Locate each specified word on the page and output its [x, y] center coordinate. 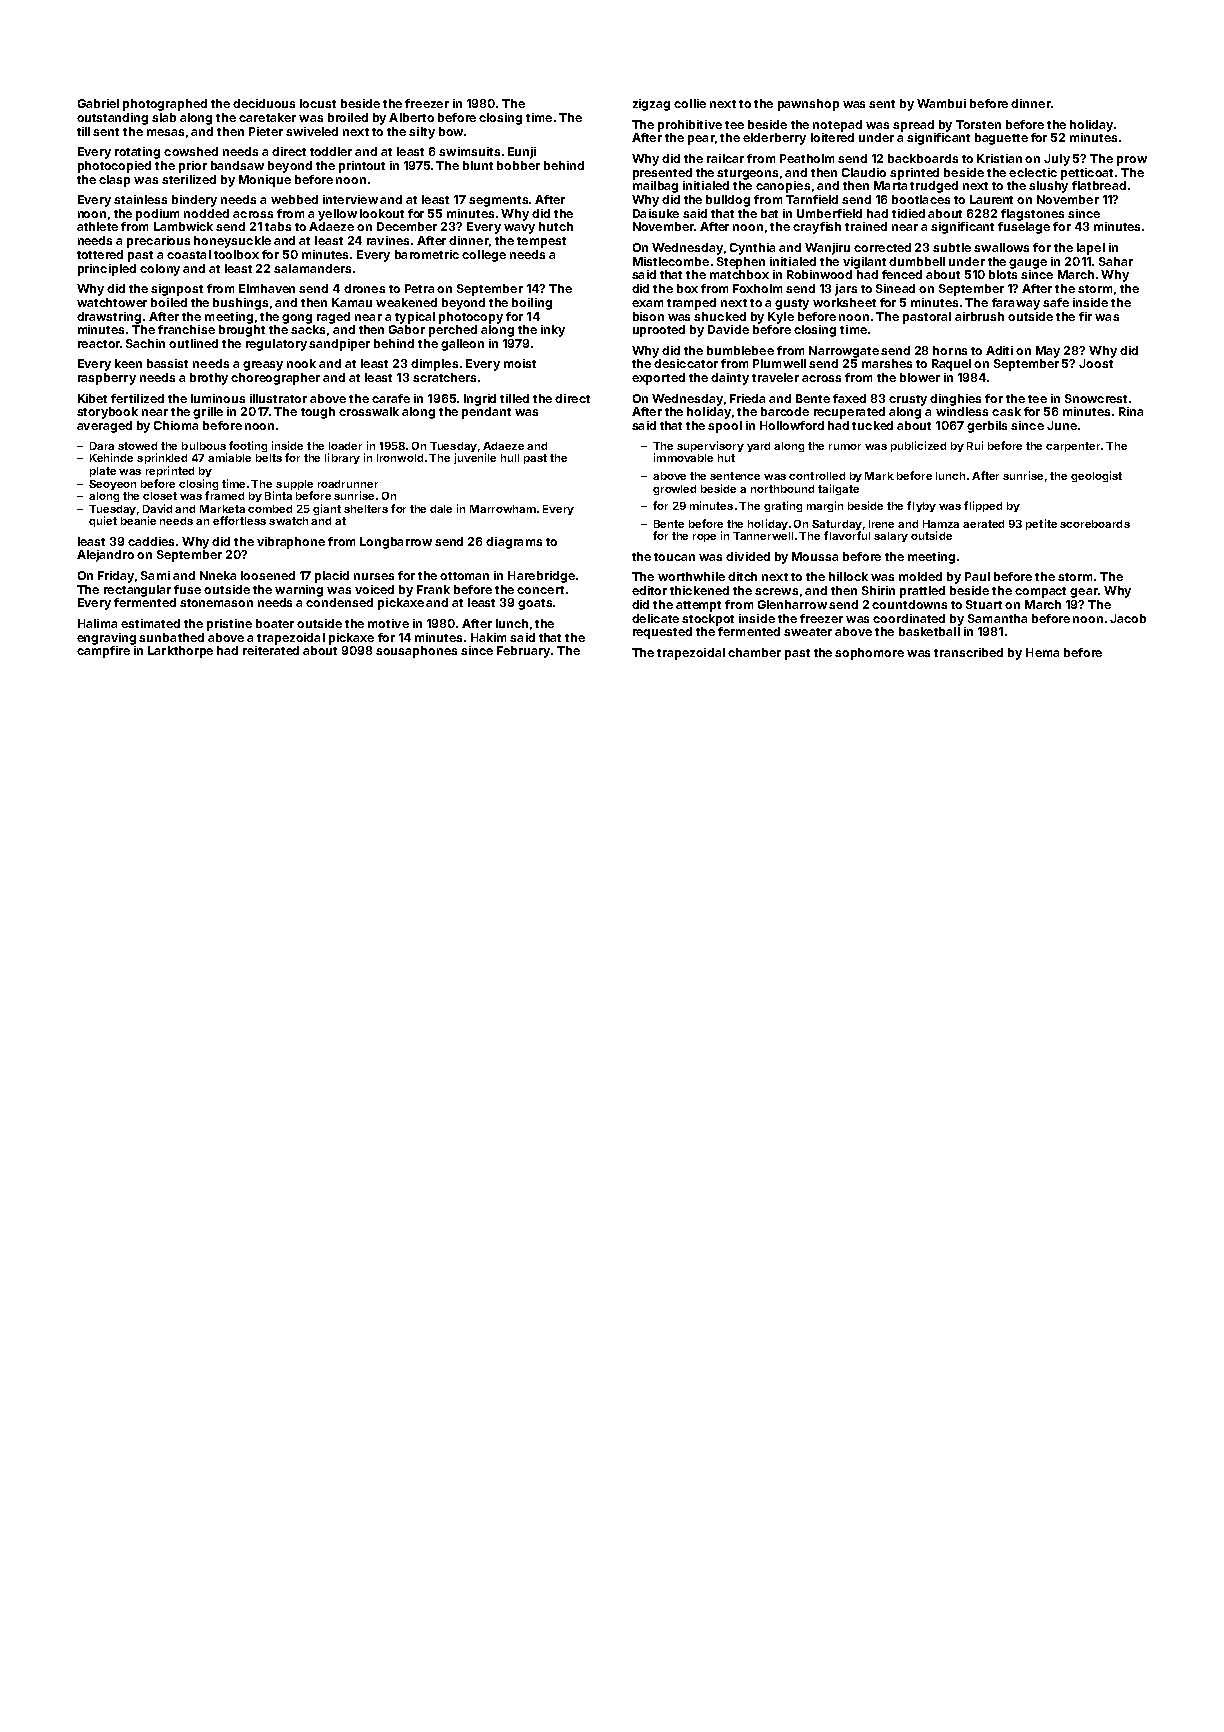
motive [388, 623]
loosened [268, 575]
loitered [832, 137]
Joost [1096, 363]
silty [422, 133]
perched [453, 331]
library [342, 458]
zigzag [651, 105]
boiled [169, 302]
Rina [1131, 411]
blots [1003, 274]
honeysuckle [232, 242]
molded [920, 576]
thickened [699, 590]
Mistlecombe [671, 261]
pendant [486, 413]
